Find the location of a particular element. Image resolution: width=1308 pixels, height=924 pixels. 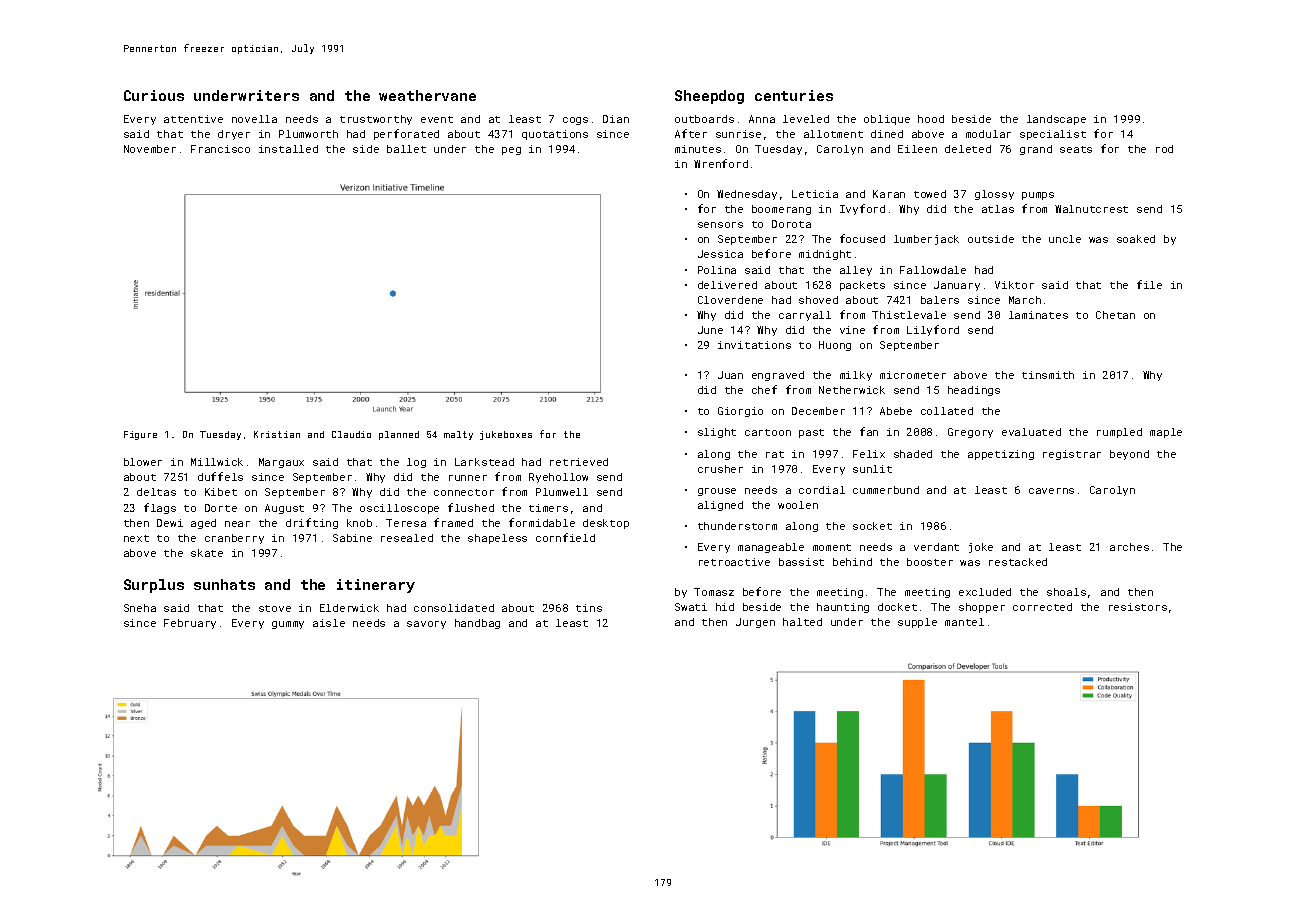

Sheepdog is located at coordinates (709, 97).
